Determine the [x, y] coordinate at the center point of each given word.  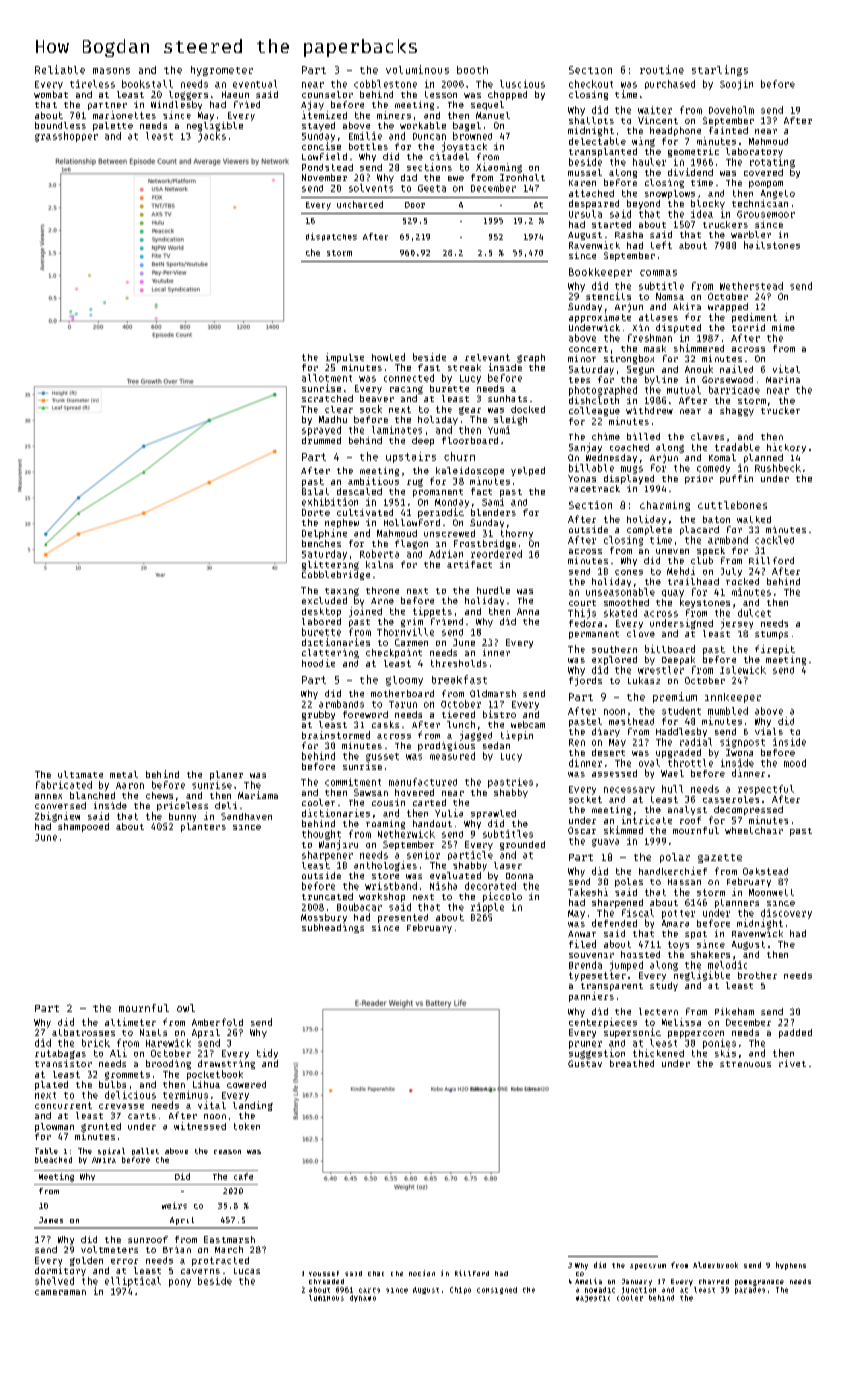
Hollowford [412, 522]
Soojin [736, 85]
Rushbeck [778, 468]
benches [321, 543]
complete [649, 530]
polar [675, 858]
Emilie [365, 136]
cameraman [60, 1292]
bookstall [147, 84]
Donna [519, 876]
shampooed [83, 827]
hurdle [493, 590]
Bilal [315, 491]
